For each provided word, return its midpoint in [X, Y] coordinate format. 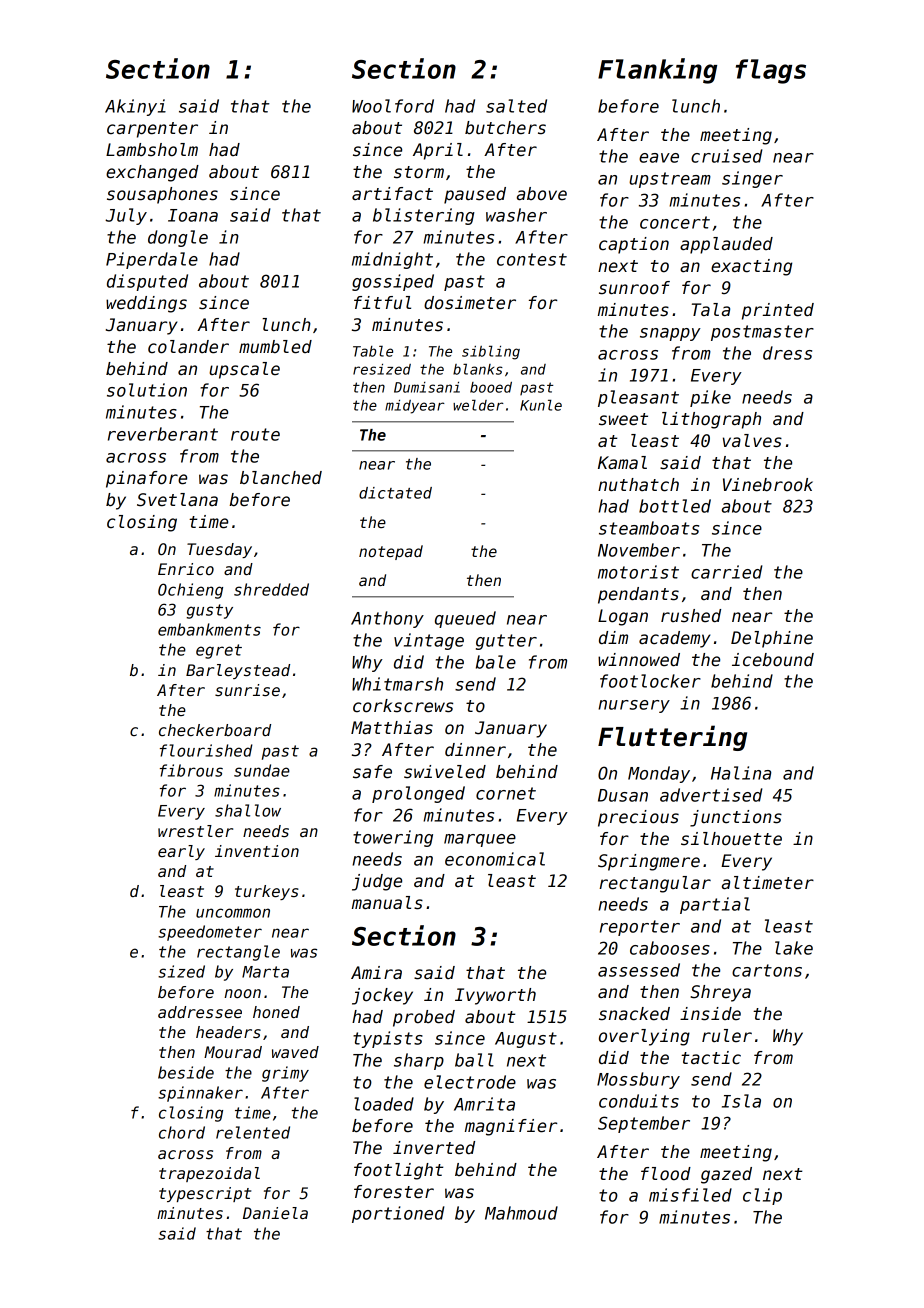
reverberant [163, 434]
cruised [727, 156]
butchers [505, 128]
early [181, 852]
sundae [262, 770]
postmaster [762, 333]
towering [393, 838]
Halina [741, 773]
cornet [506, 793]
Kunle [541, 405]
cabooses [670, 948]
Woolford [393, 106]
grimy [285, 1074]
